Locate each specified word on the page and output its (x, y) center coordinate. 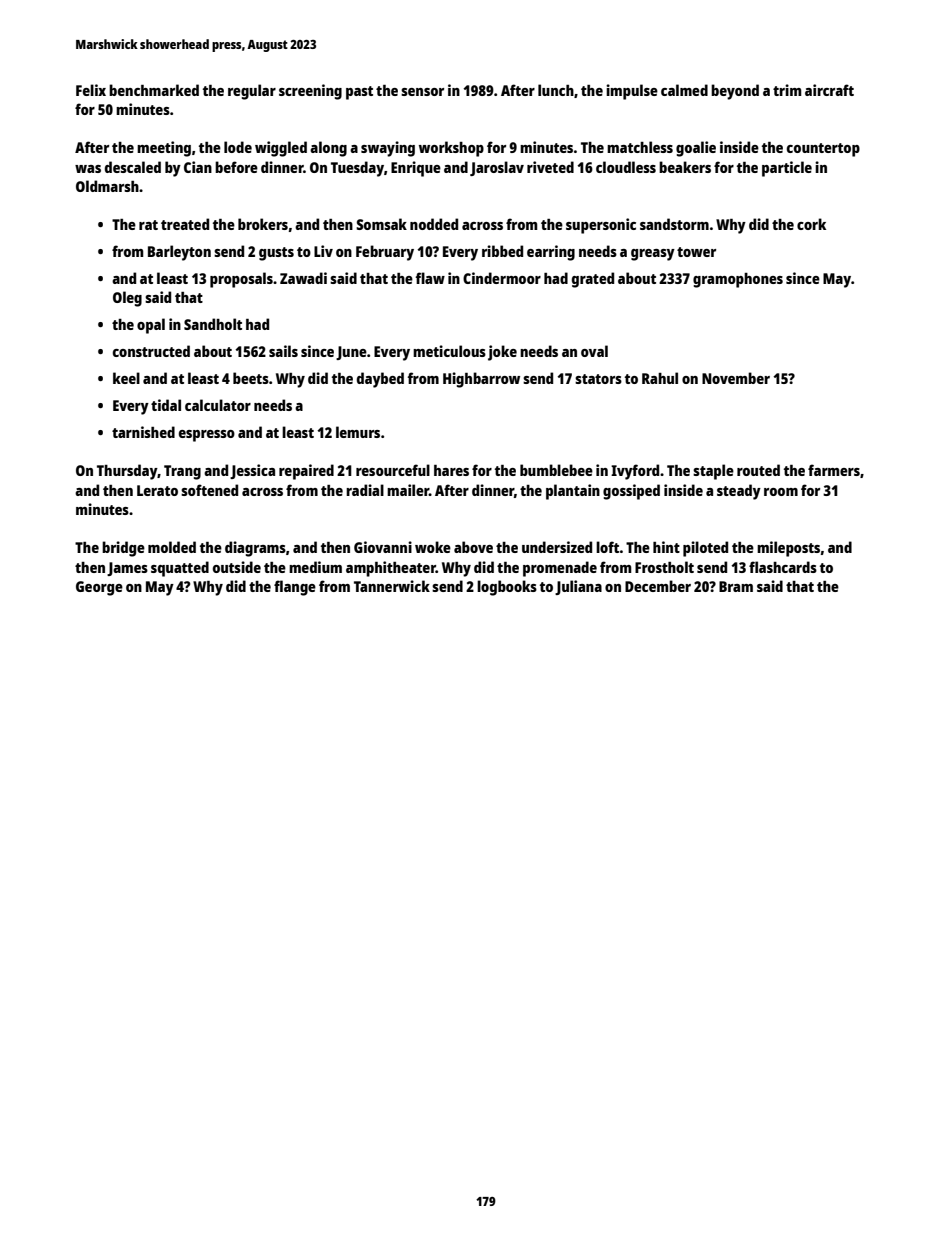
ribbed (502, 251)
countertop (823, 150)
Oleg (127, 299)
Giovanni (383, 547)
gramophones (738, 280)
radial (365, 490)
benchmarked (154, 90)
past (359, 93)
